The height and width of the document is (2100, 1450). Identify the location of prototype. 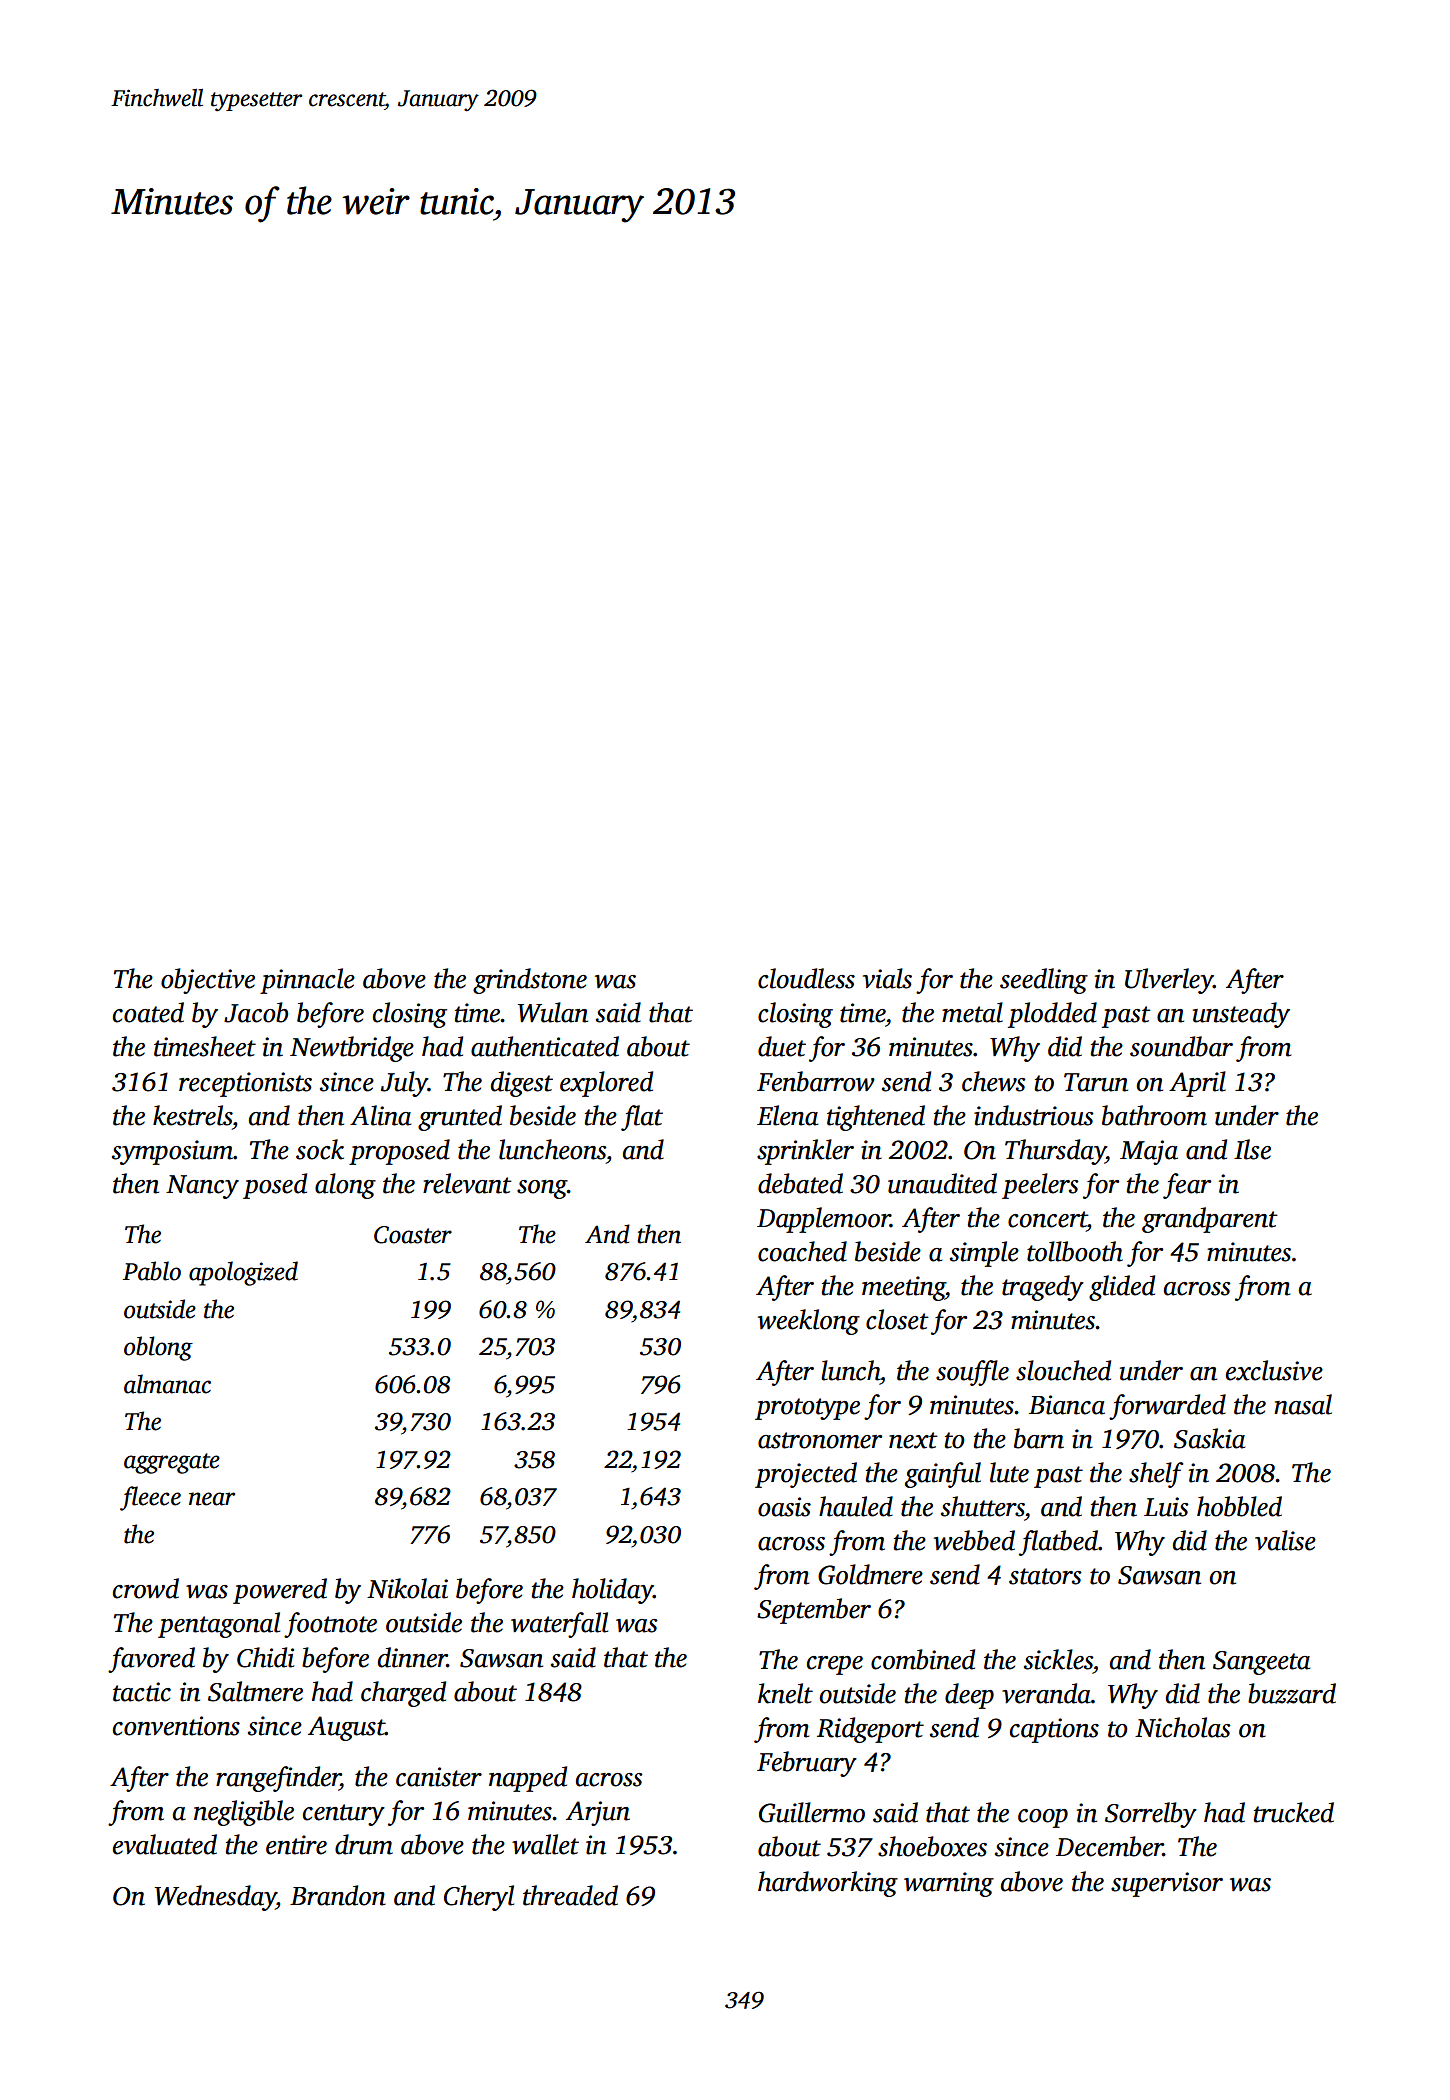
(807, 1409).
